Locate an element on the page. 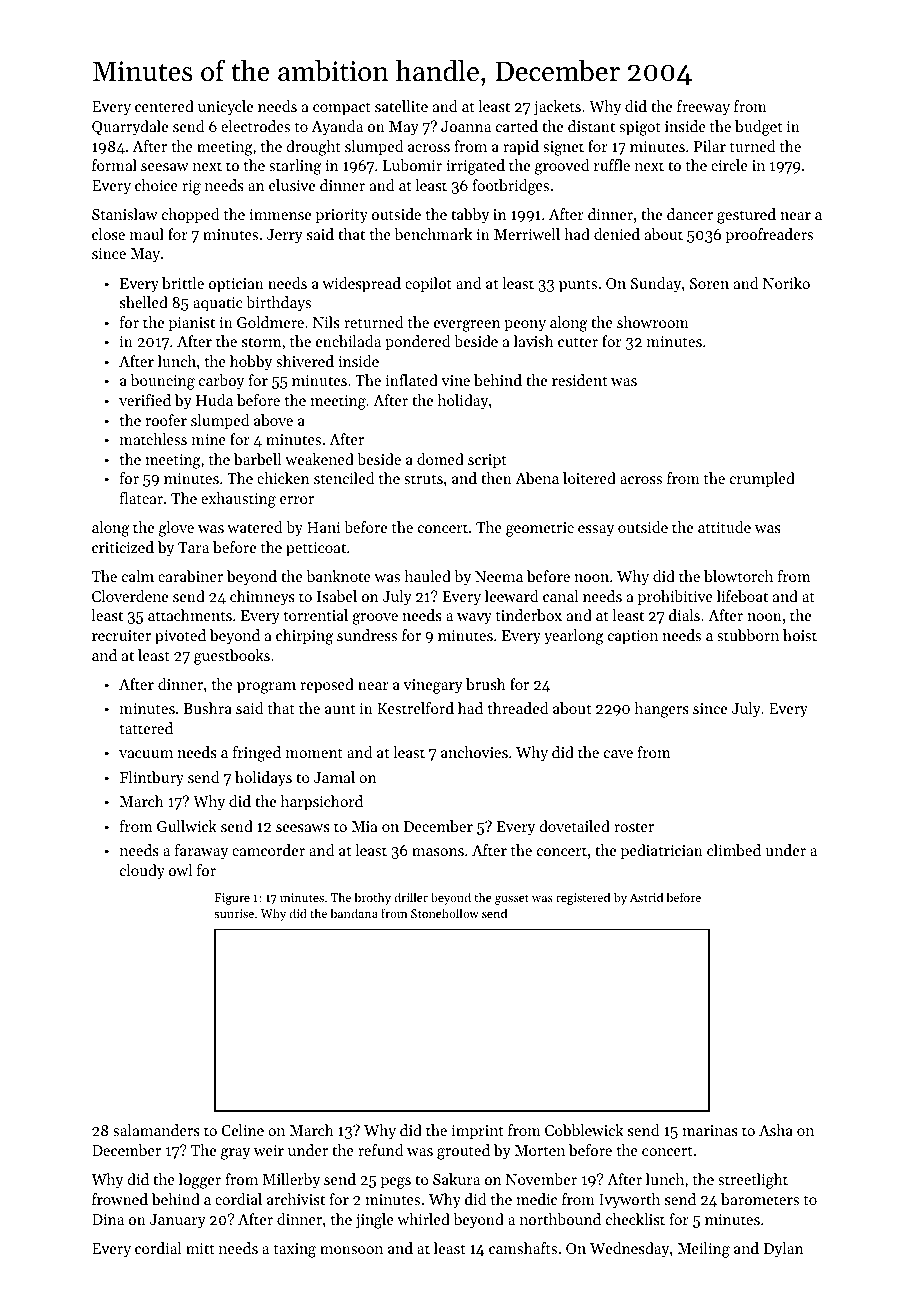 Image resolution: width=924 pixels, height=1308 pixels. Bushra is located at coordinates (207, 708).
